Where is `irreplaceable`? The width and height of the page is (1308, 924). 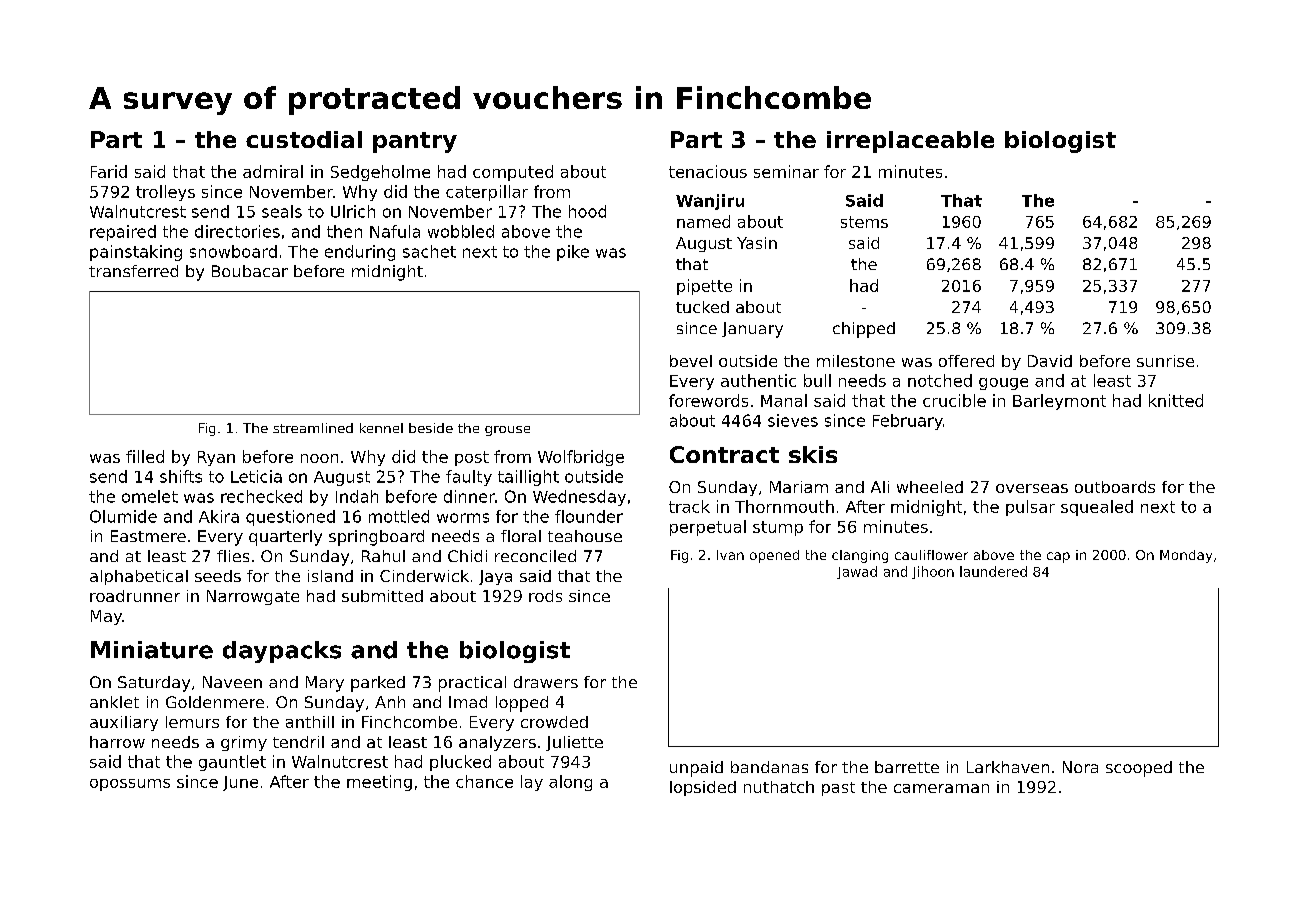 irreplaceable is located at coordinates (910, 142).
